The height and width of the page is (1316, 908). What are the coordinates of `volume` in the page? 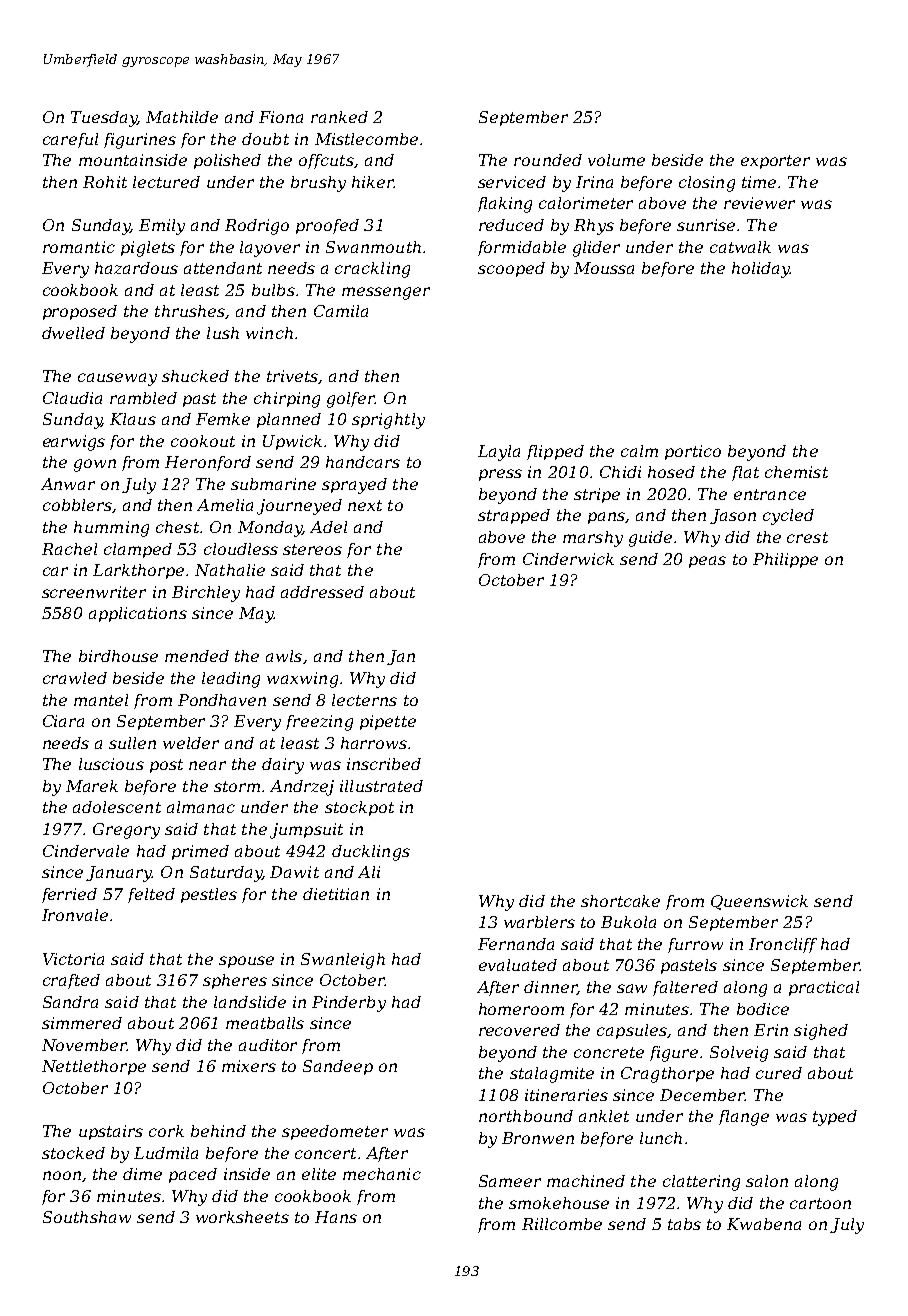 It's located at (616, 160).
